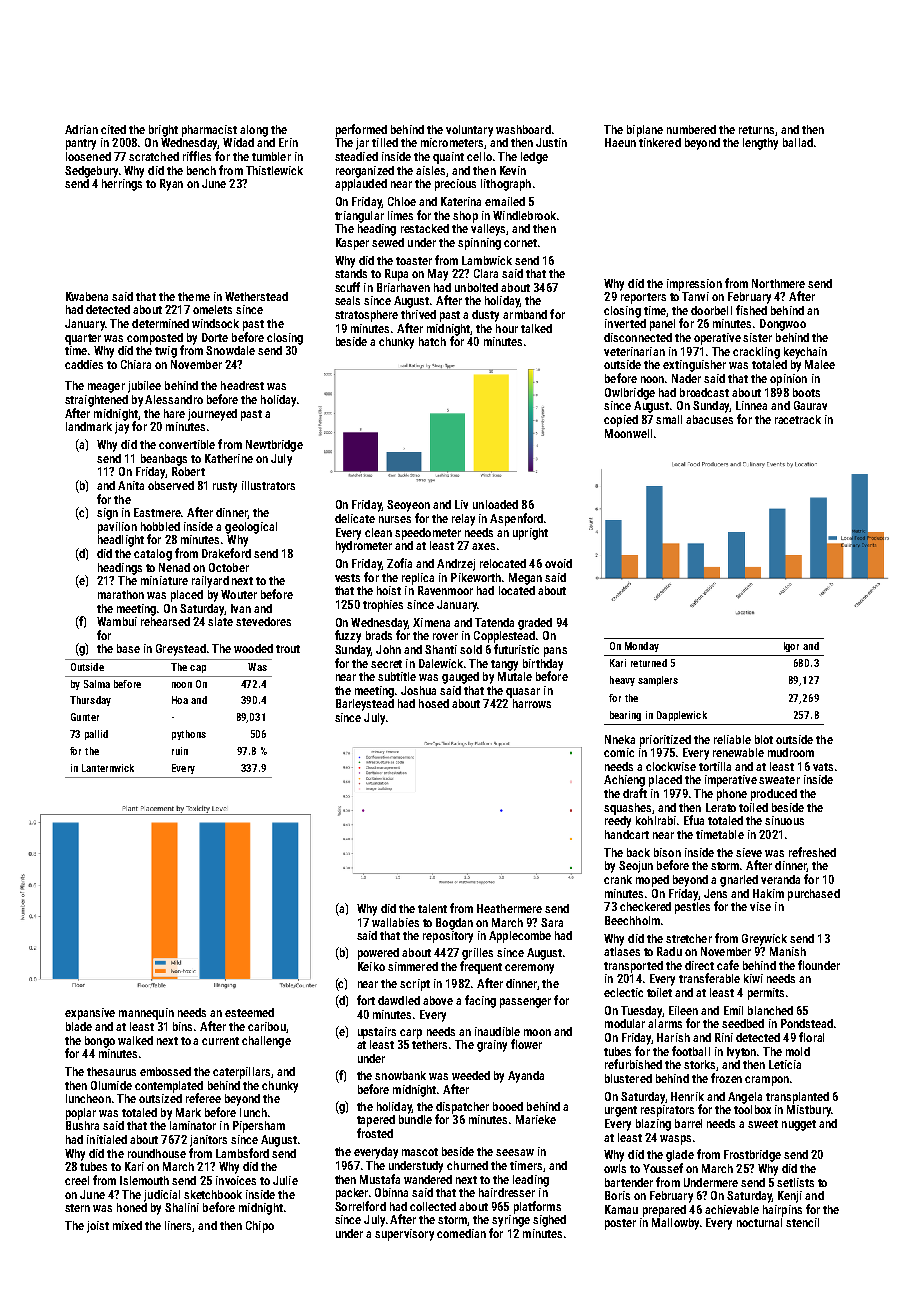 The width and height of the page is (908, 1316). I want to click on sweater, so click(779, 780).
